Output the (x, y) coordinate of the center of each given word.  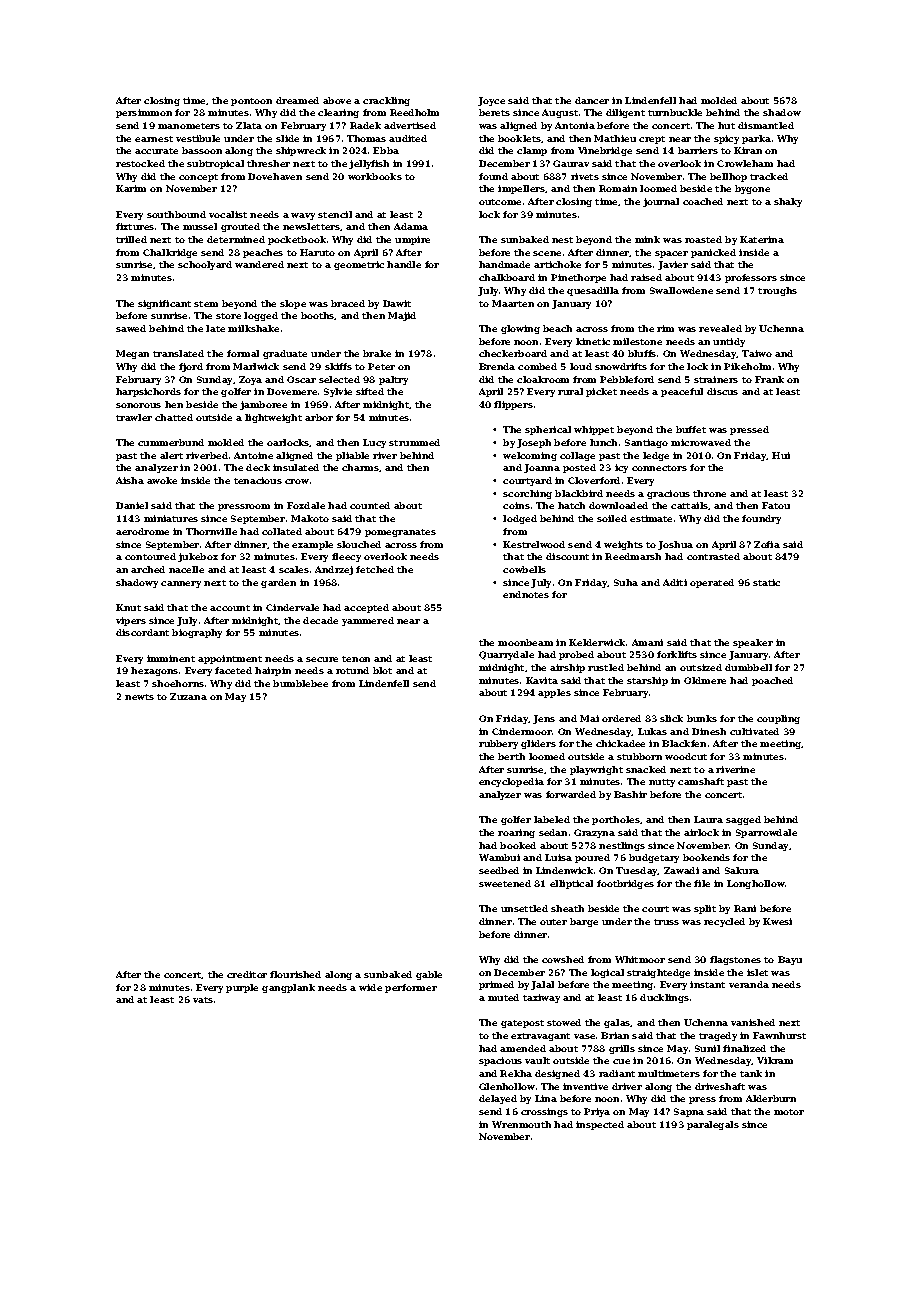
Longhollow (756, 884)
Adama (411, 226)
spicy (726, 139)
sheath (567, 908)
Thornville (211, 531)
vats (203, 1000)
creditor (247, 974)
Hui (781, 455)
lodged (520, 519)
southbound (176, 214)
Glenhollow (507, 1086)
